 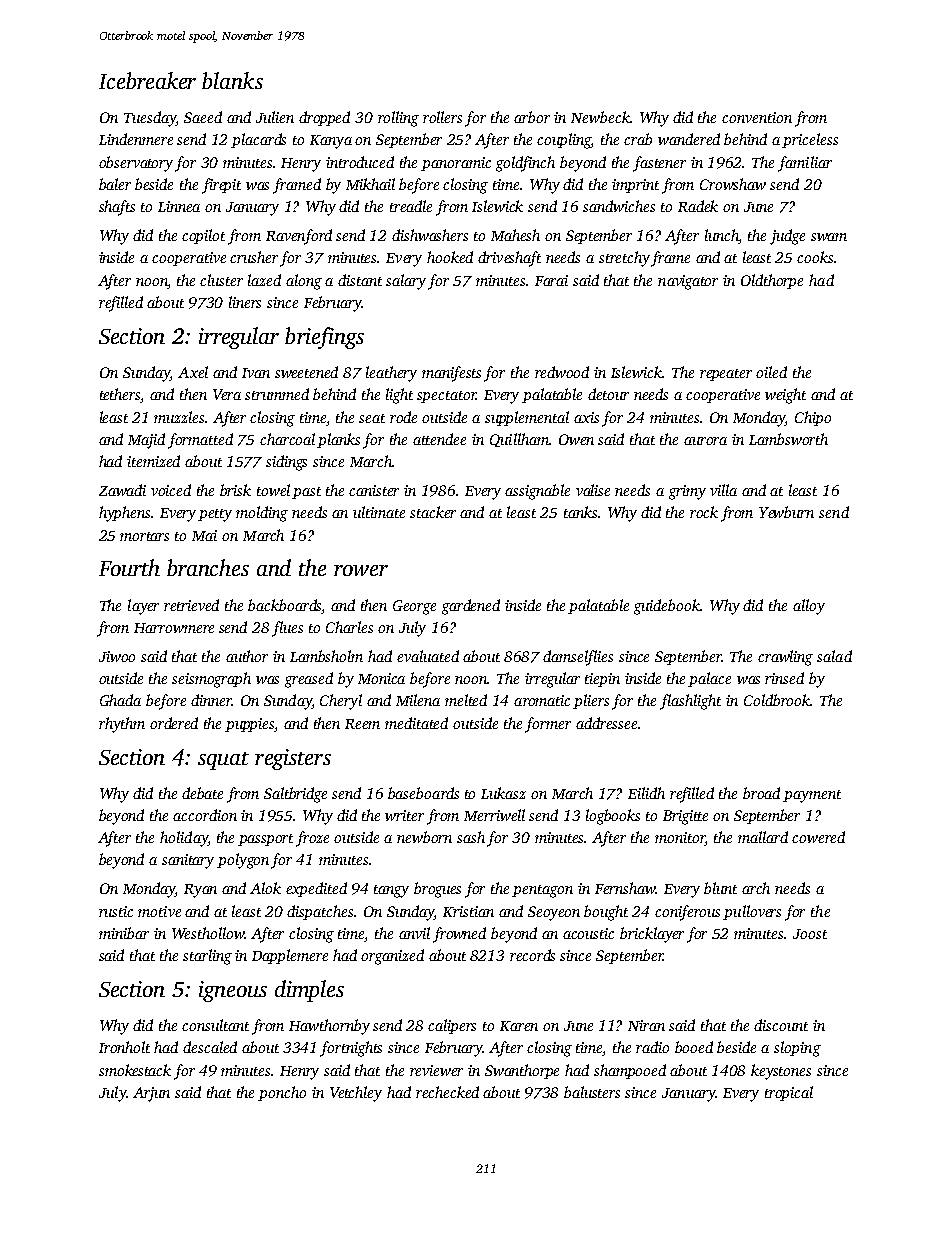 What do you see at coordinates (221, 280) in the image?
I see `cluster` at bounding box center [221, 280].
